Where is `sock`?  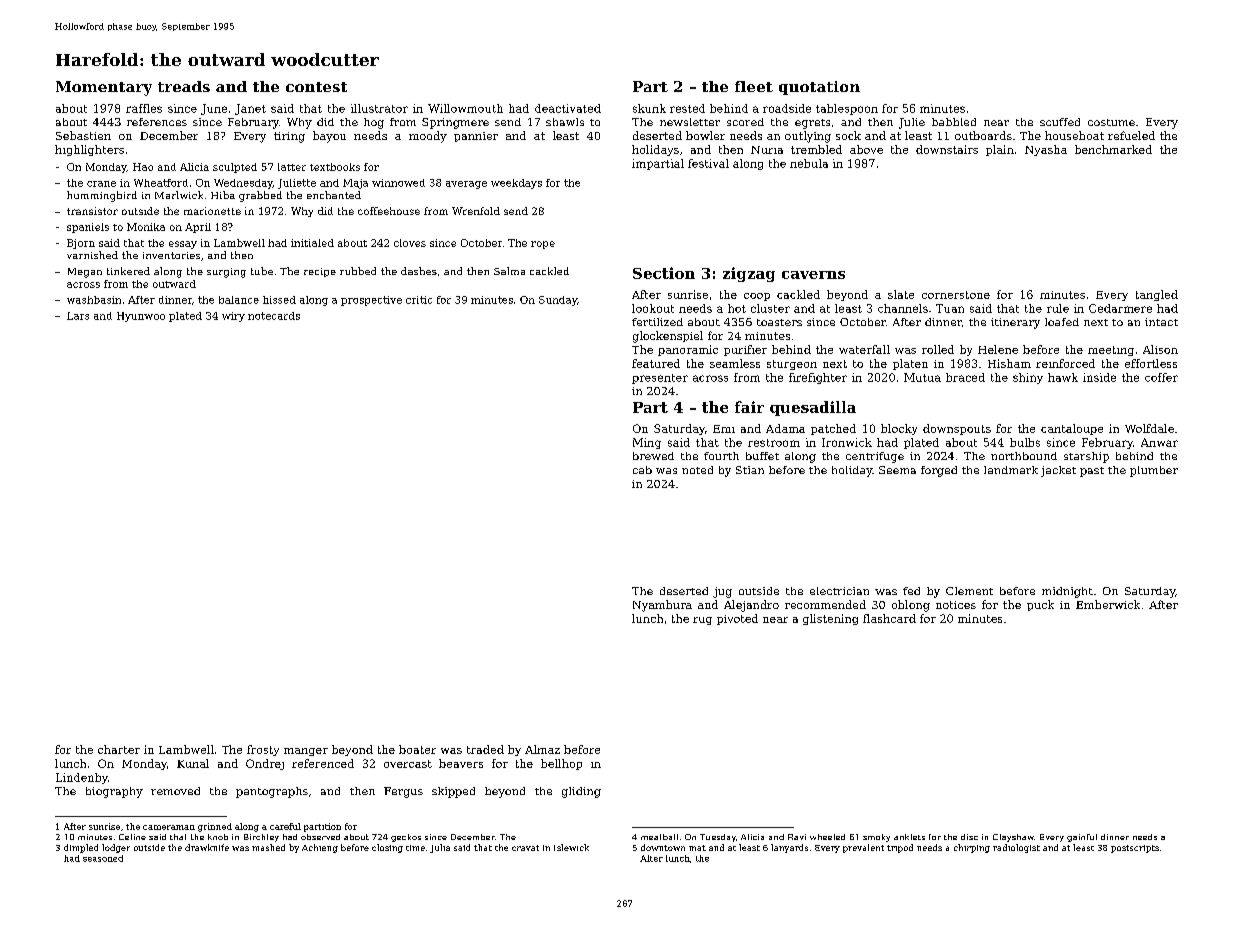 sock is located at coordinates (848, 135).
